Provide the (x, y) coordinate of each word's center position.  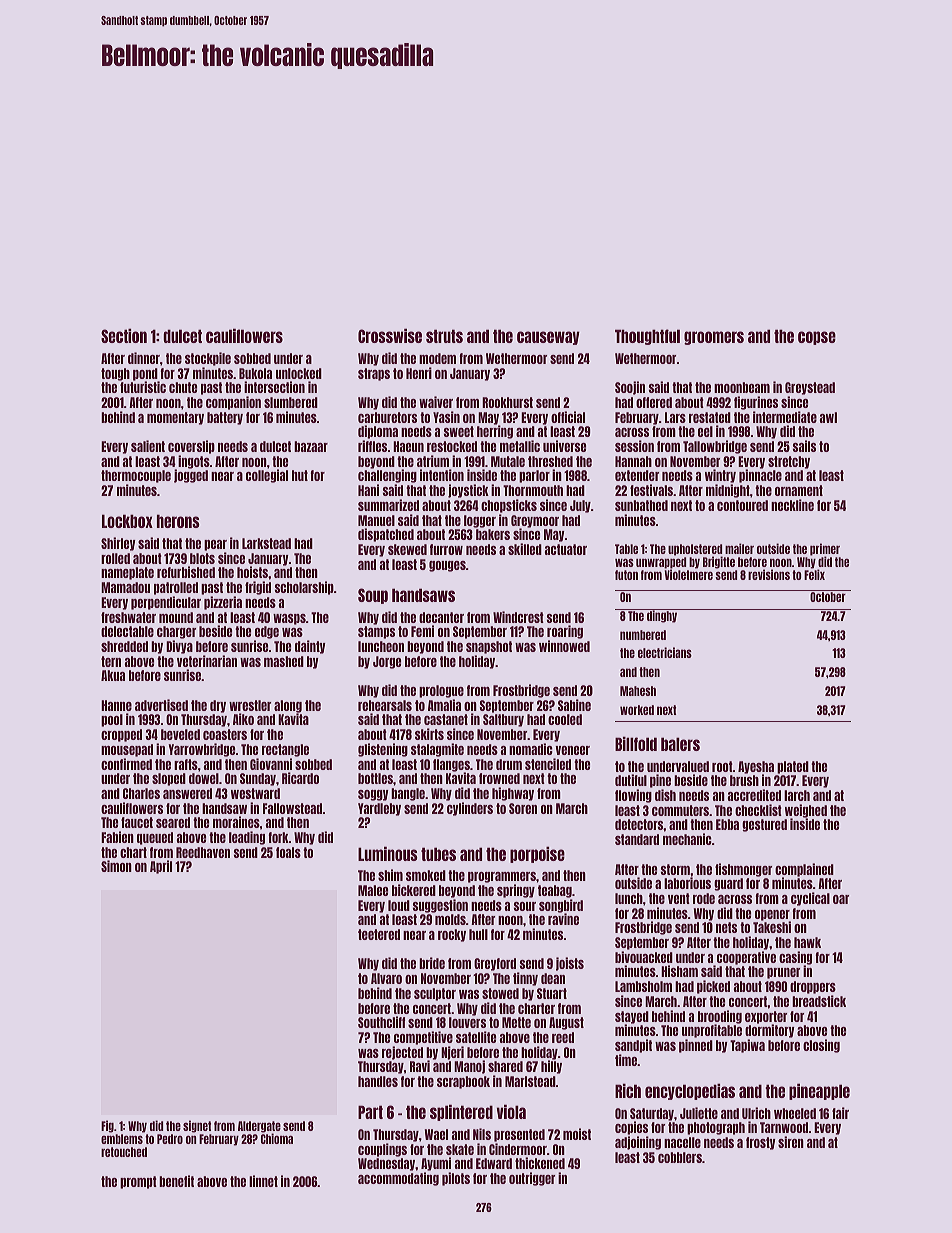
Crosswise (390, 335)
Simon (116, 866)
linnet (263, 1181)
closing (821, 1046)
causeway (548, 338)
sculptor (435, 994)
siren (791, 1142)
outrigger (532, 1179)
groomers (714, 338)
